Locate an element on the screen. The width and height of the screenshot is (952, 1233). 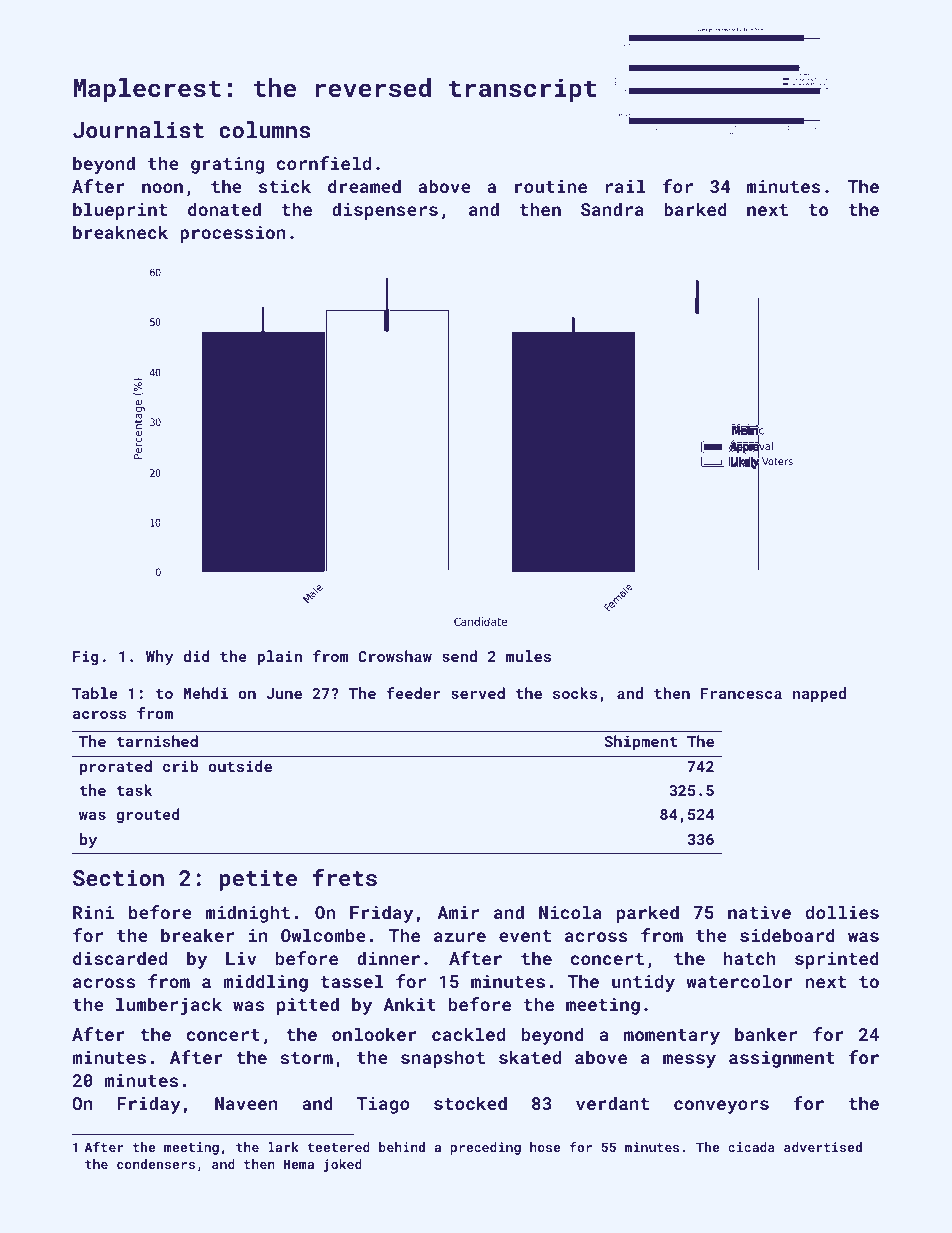
rail is located at coordinates (625, 186).
